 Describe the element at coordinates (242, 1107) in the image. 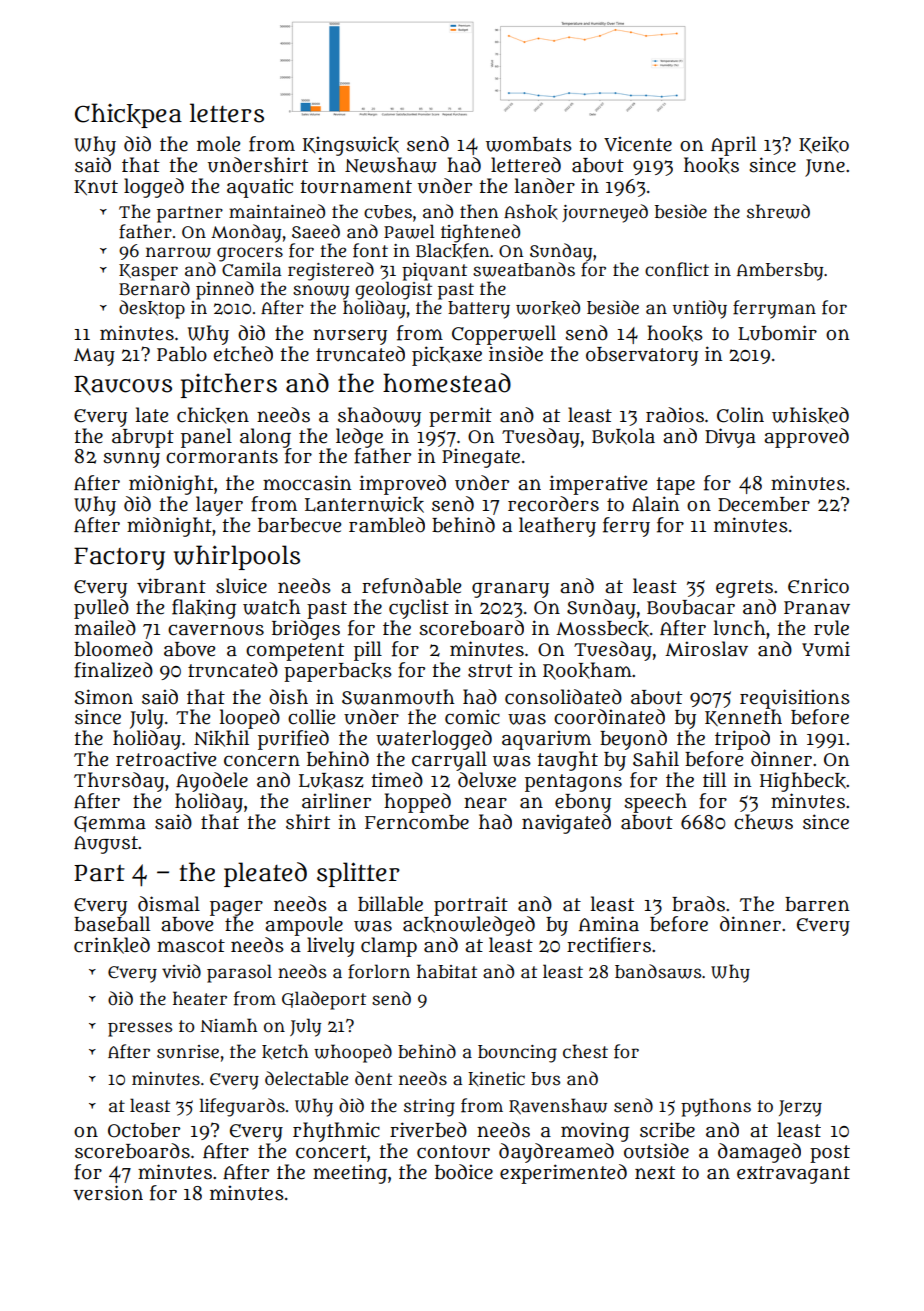

I see `lifeguards` at that location.
